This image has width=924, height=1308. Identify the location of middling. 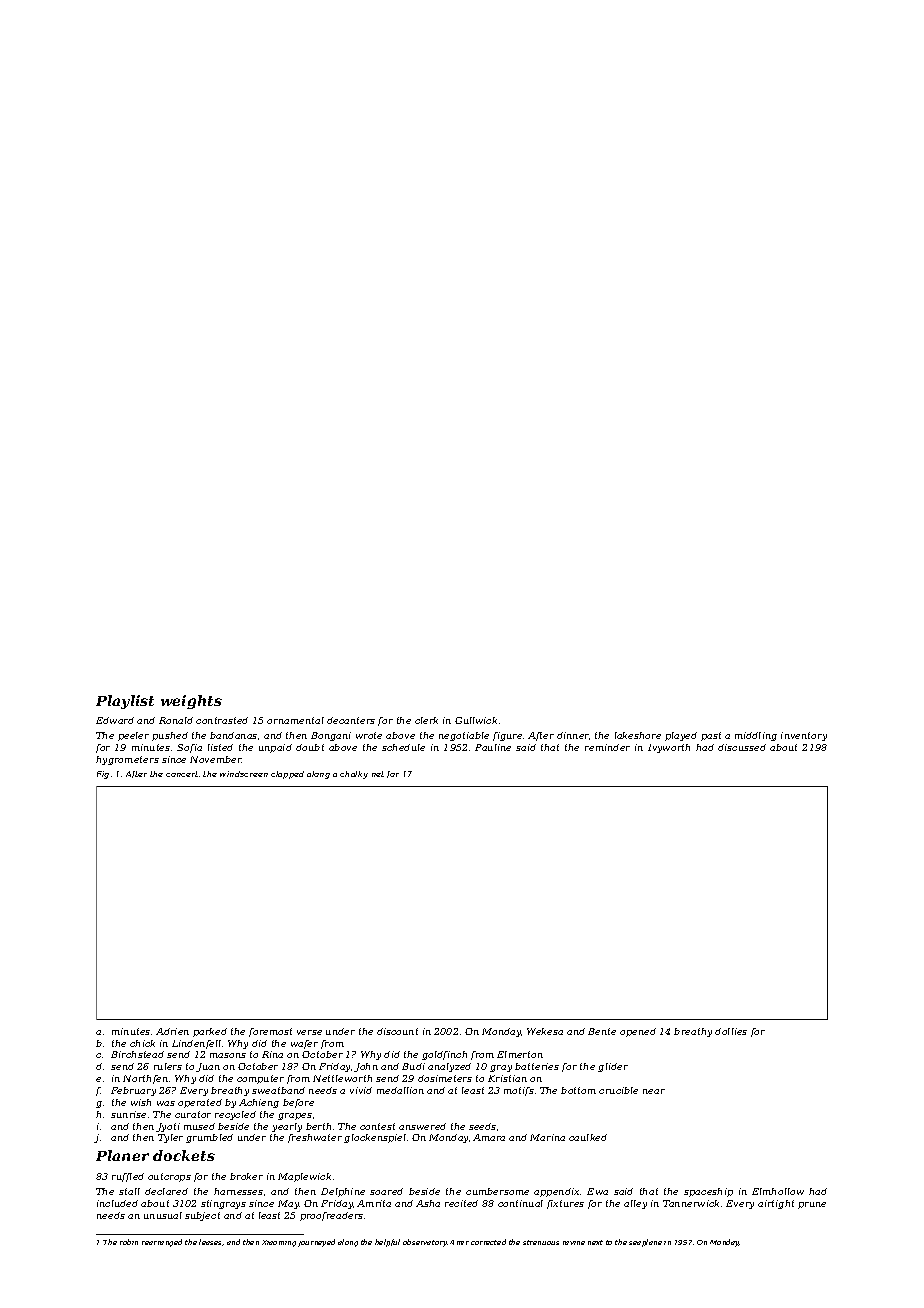
(756, 736).
